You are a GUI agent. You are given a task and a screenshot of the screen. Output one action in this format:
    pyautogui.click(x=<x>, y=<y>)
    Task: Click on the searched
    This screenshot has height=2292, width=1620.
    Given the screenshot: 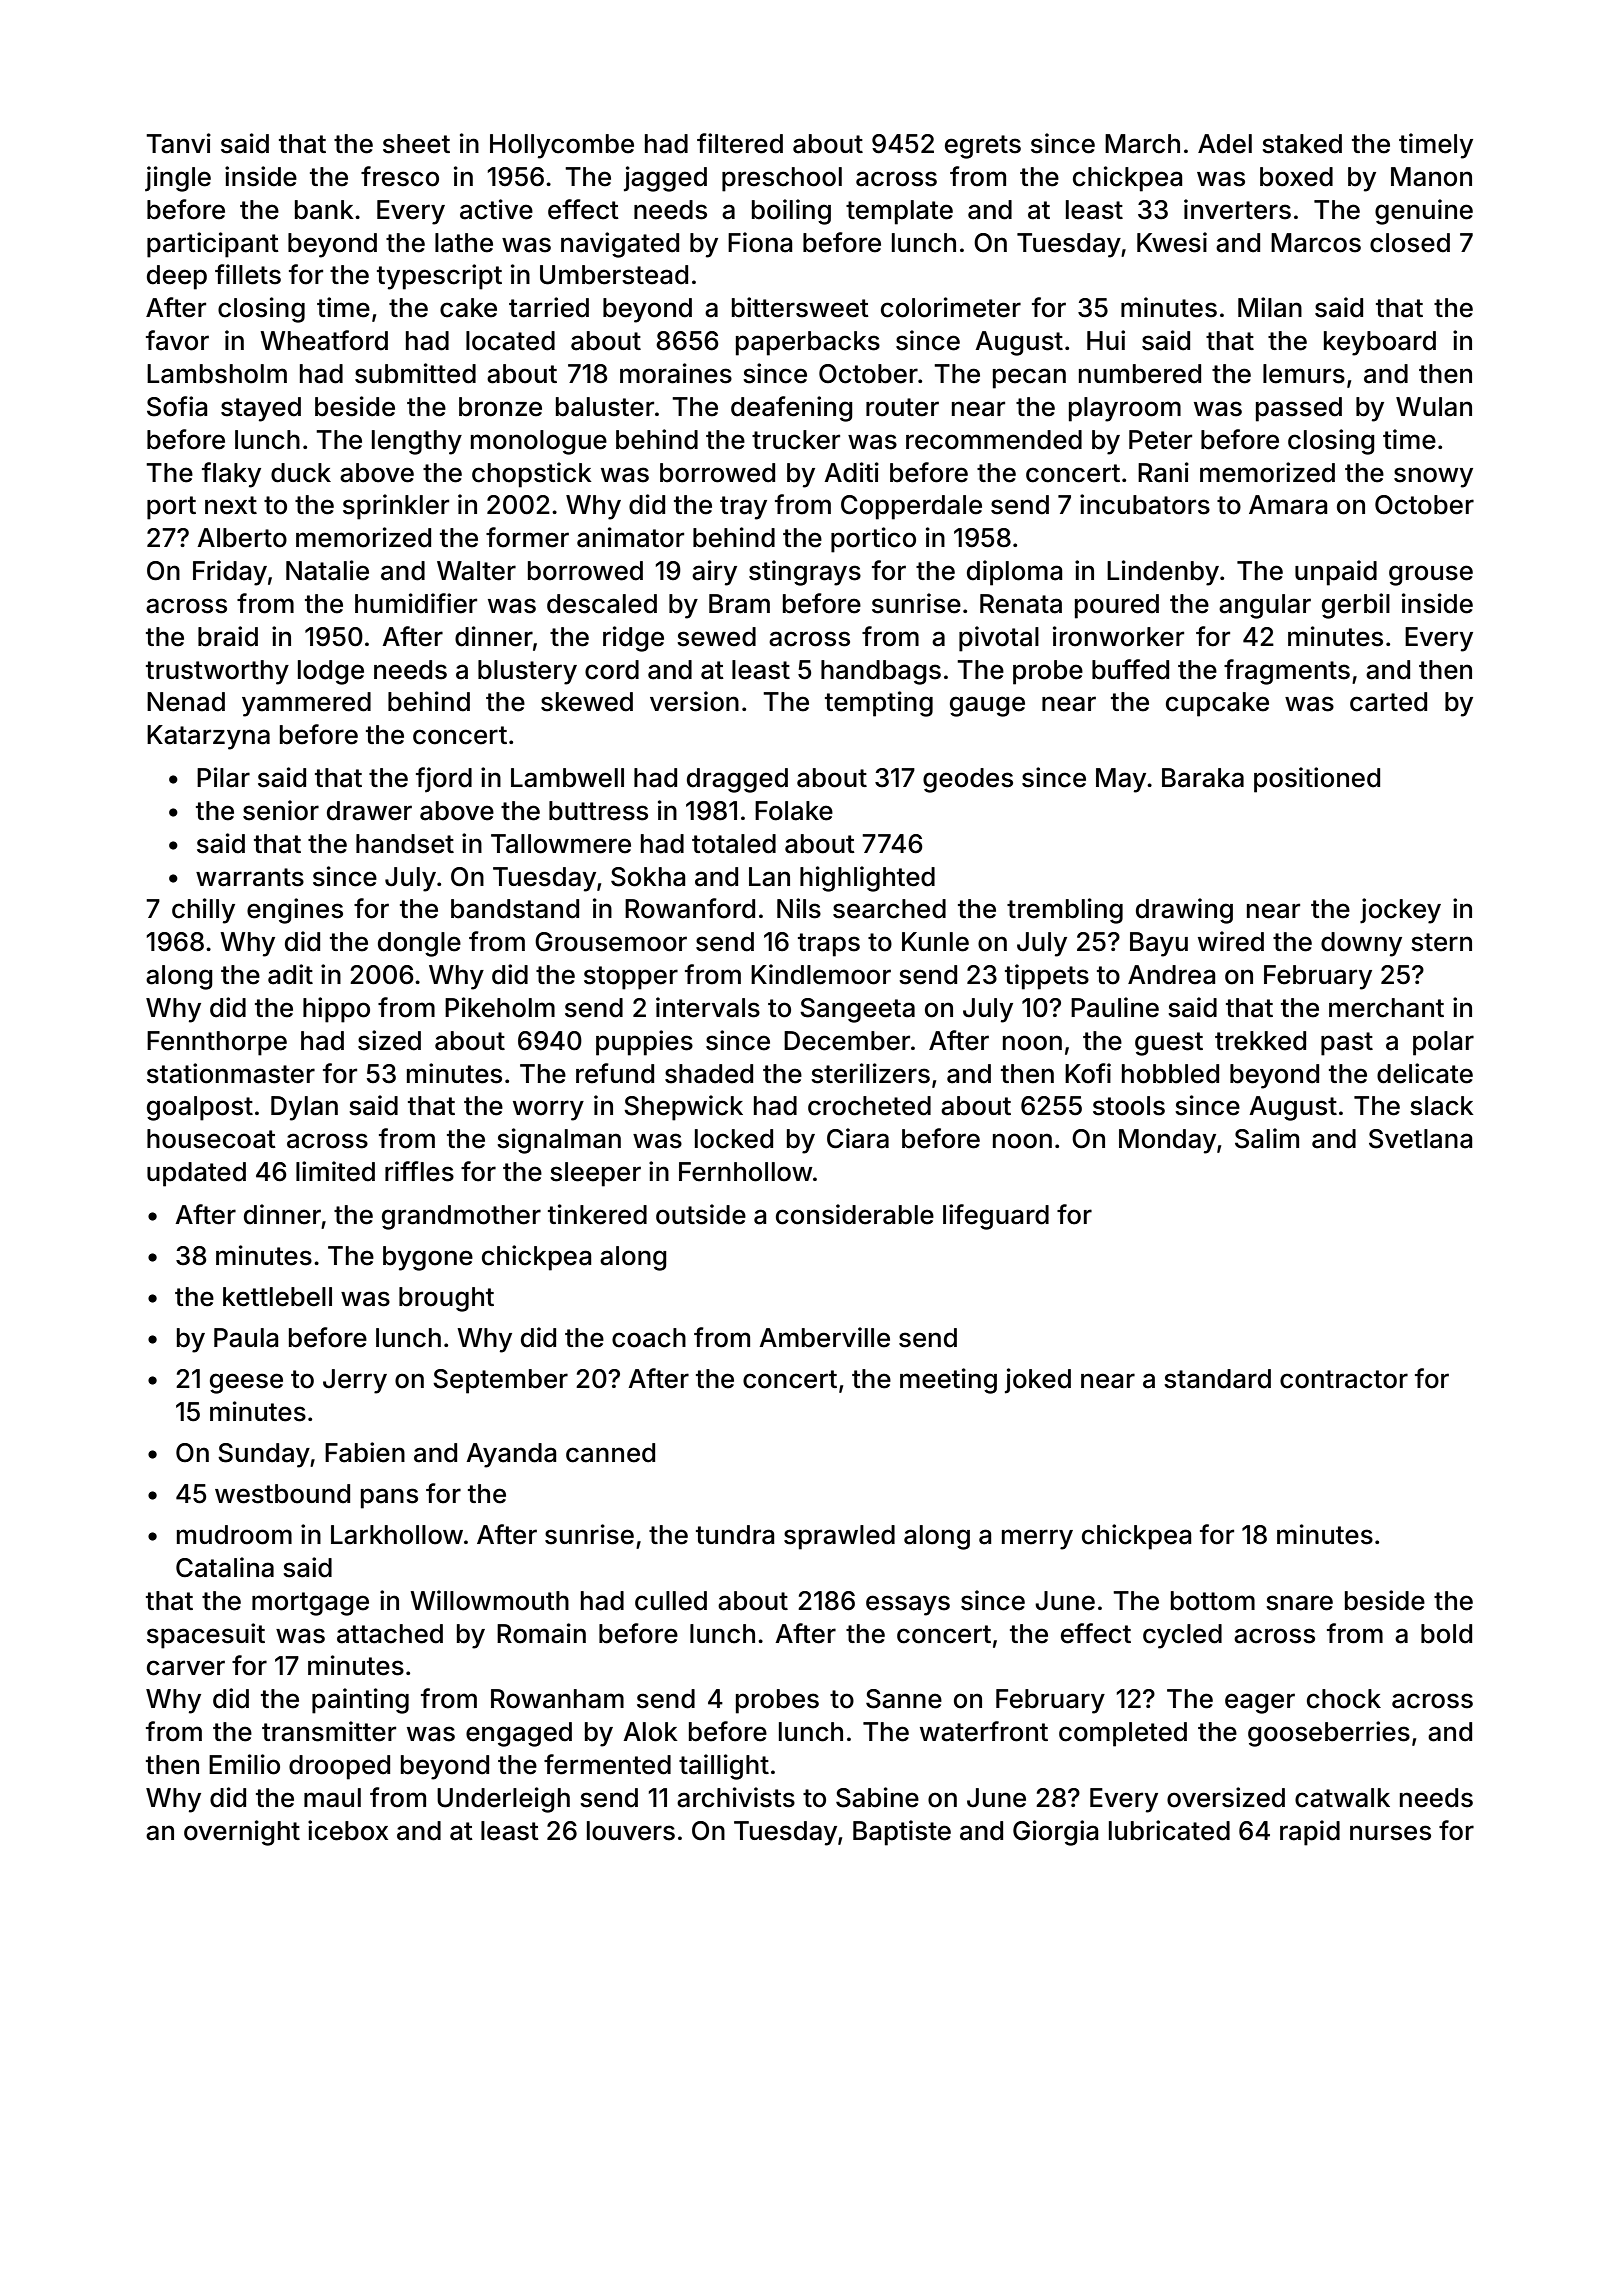 What is the action you would take?
    pyautogui.click(x=889, y=909)
